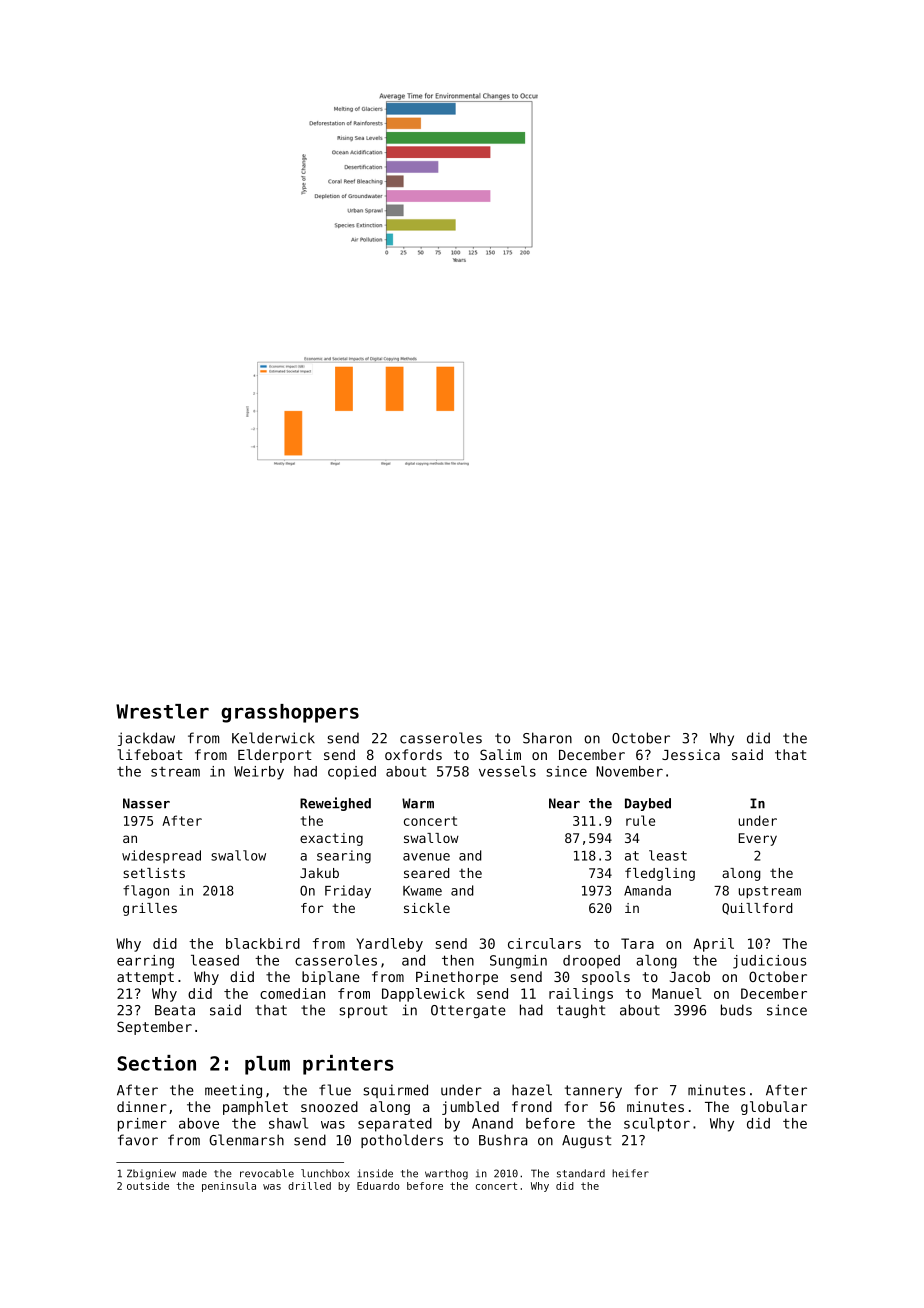  I want to click on jackdaw, so click(146, 739).
